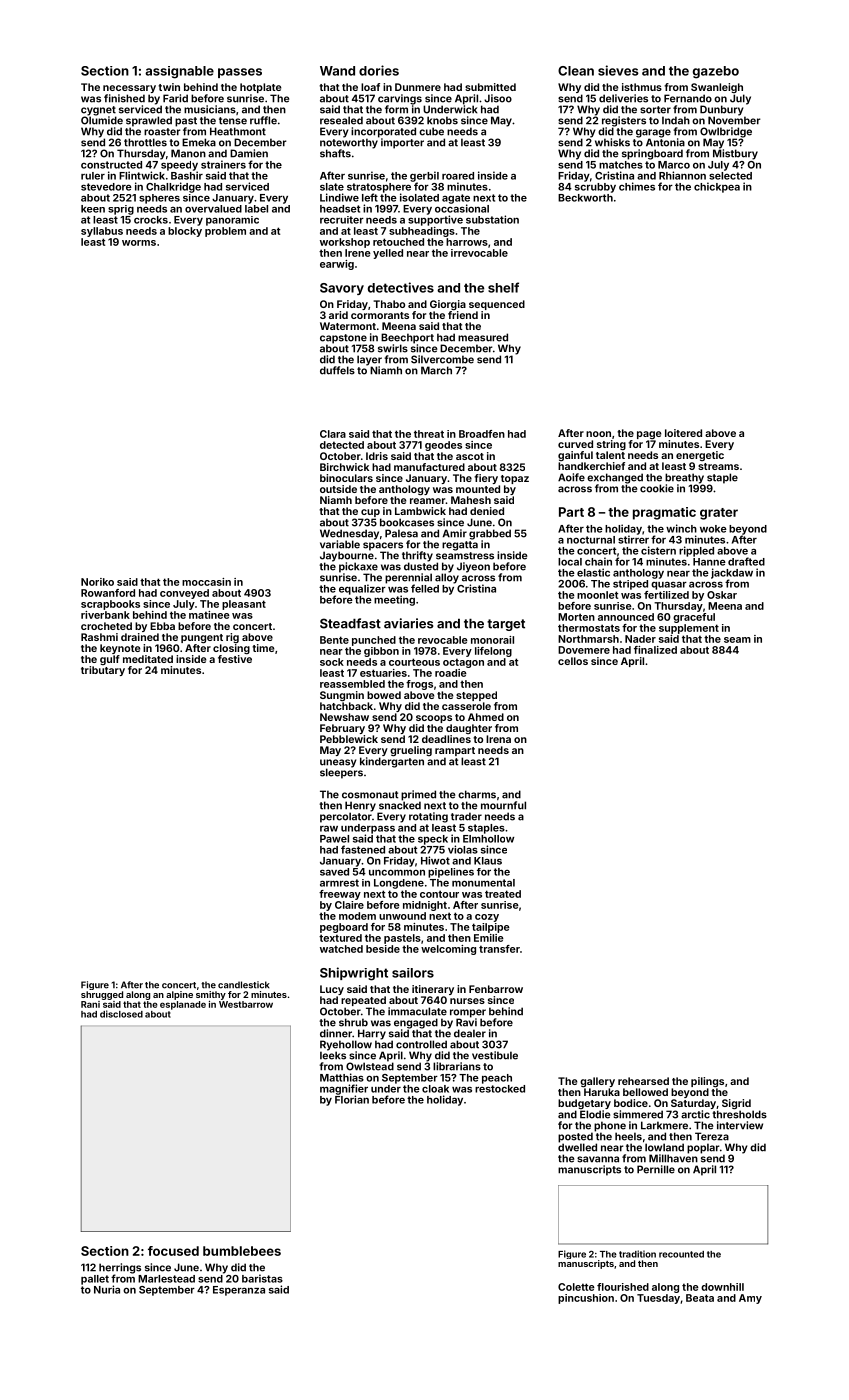  Describe the element at coordinates (262, 1278) in the page. I see `baristas` at that location.
